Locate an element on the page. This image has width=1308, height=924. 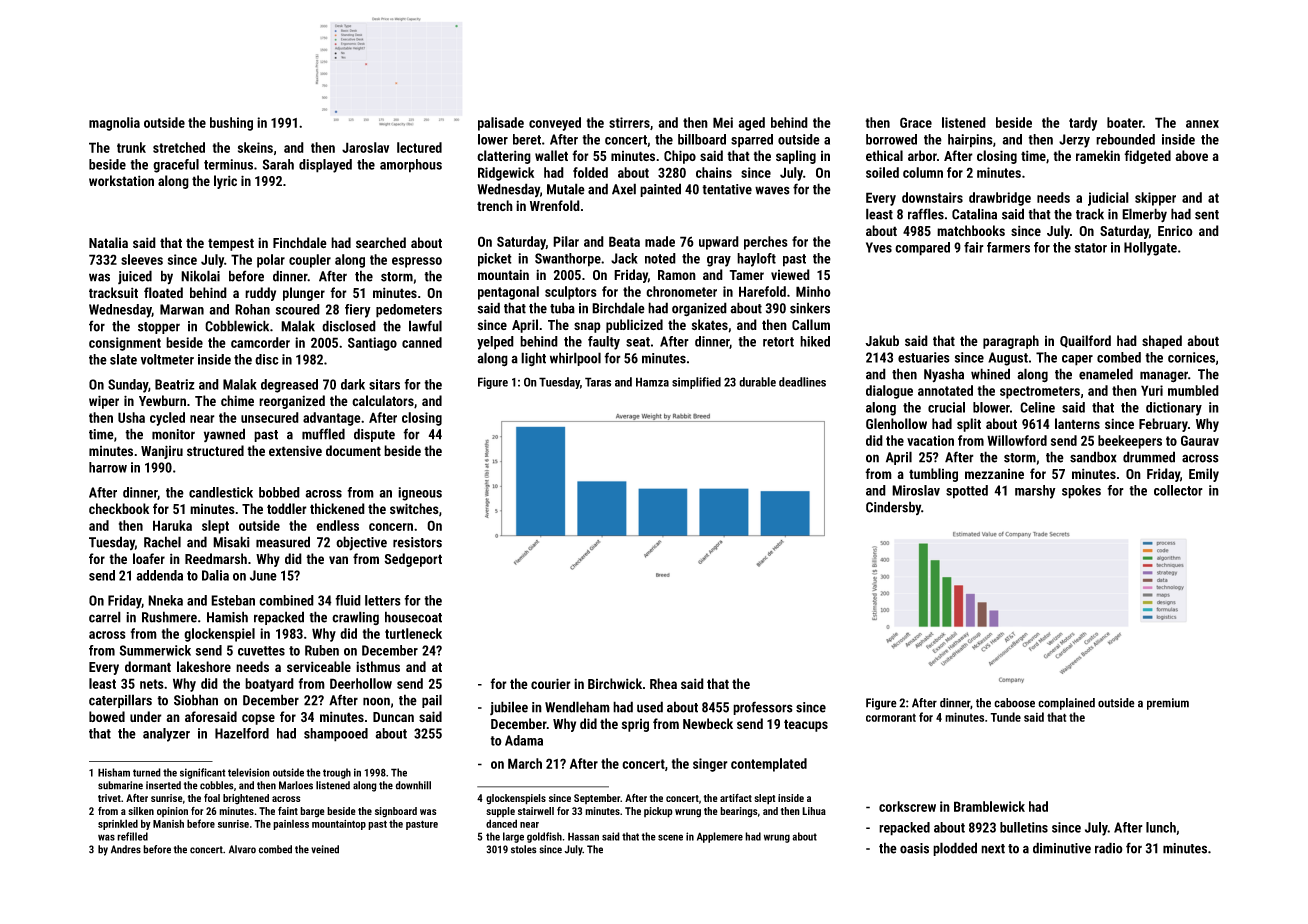
stirrers is located at coordinates (629, 122).
